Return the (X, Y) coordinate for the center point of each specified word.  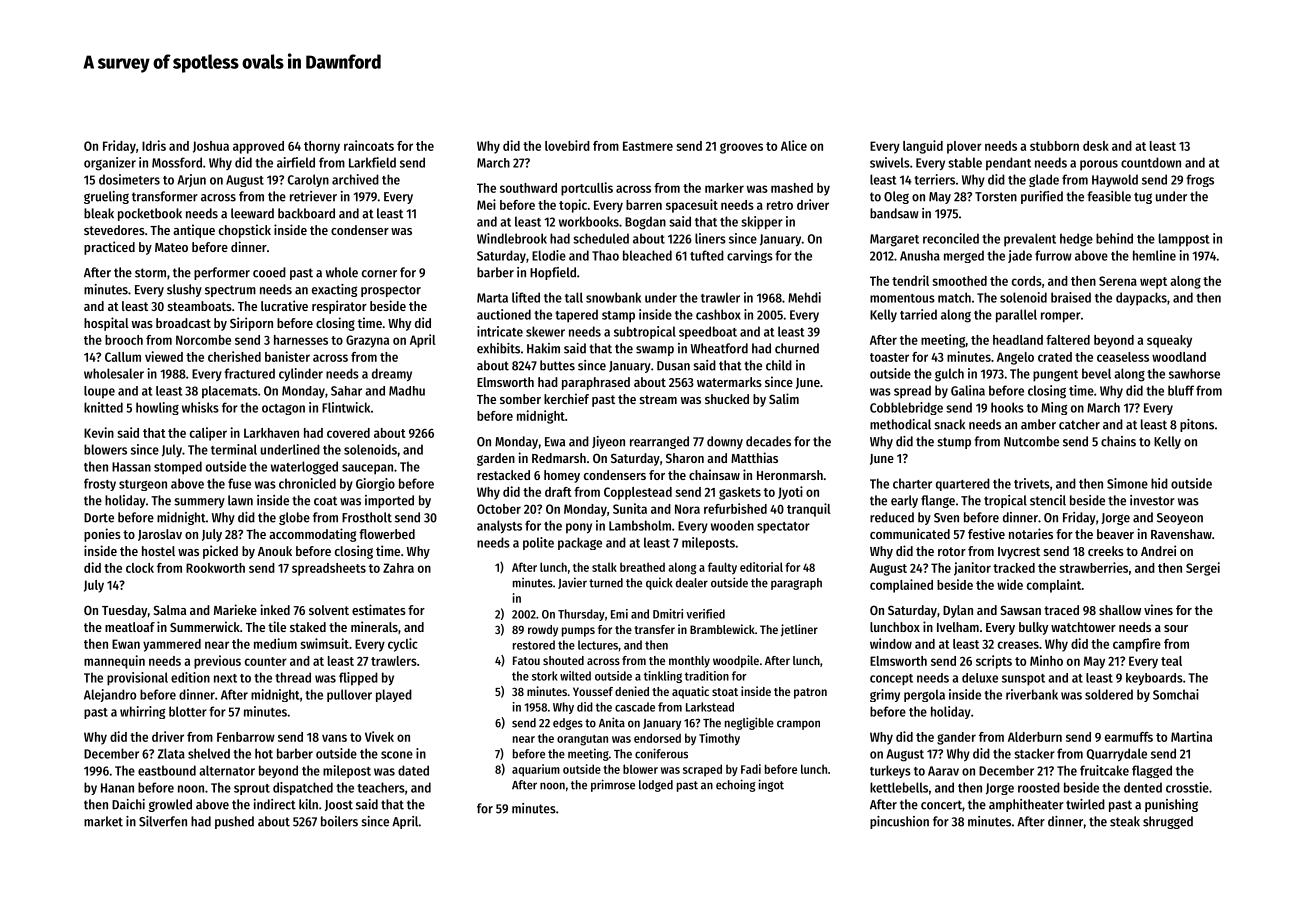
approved (258, 147)
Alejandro (110, 695)
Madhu (407, 391)
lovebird (567, 145)
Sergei (1203, 569)
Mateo (171, 247)
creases (1018, 645)
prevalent (1030, 239)
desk (1096, 146)
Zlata (171, 753)
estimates (379, 609)
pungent (1055, 376)
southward (528, 188)
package (580, 543)
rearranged (659, 442)
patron (810, 693)
